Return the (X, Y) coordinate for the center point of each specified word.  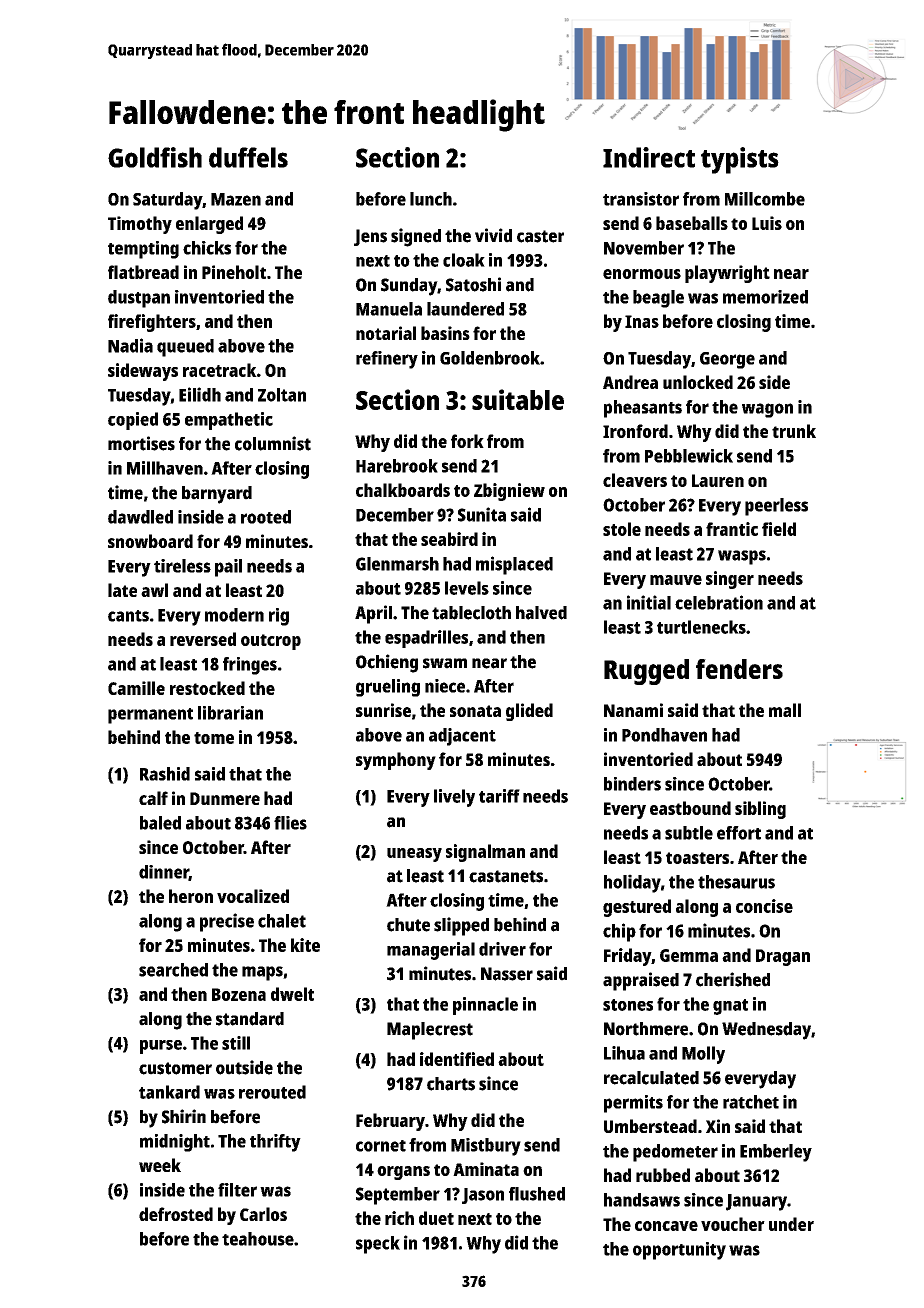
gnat (730, 1007)
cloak (464, 260)
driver (502, 949)
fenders (739, 669)
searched (173, 970)
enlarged (209, 225)
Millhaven (165, 468)
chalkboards (403, 490)
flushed (537, 1194)
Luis (767, 223)
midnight (175, 1143)
